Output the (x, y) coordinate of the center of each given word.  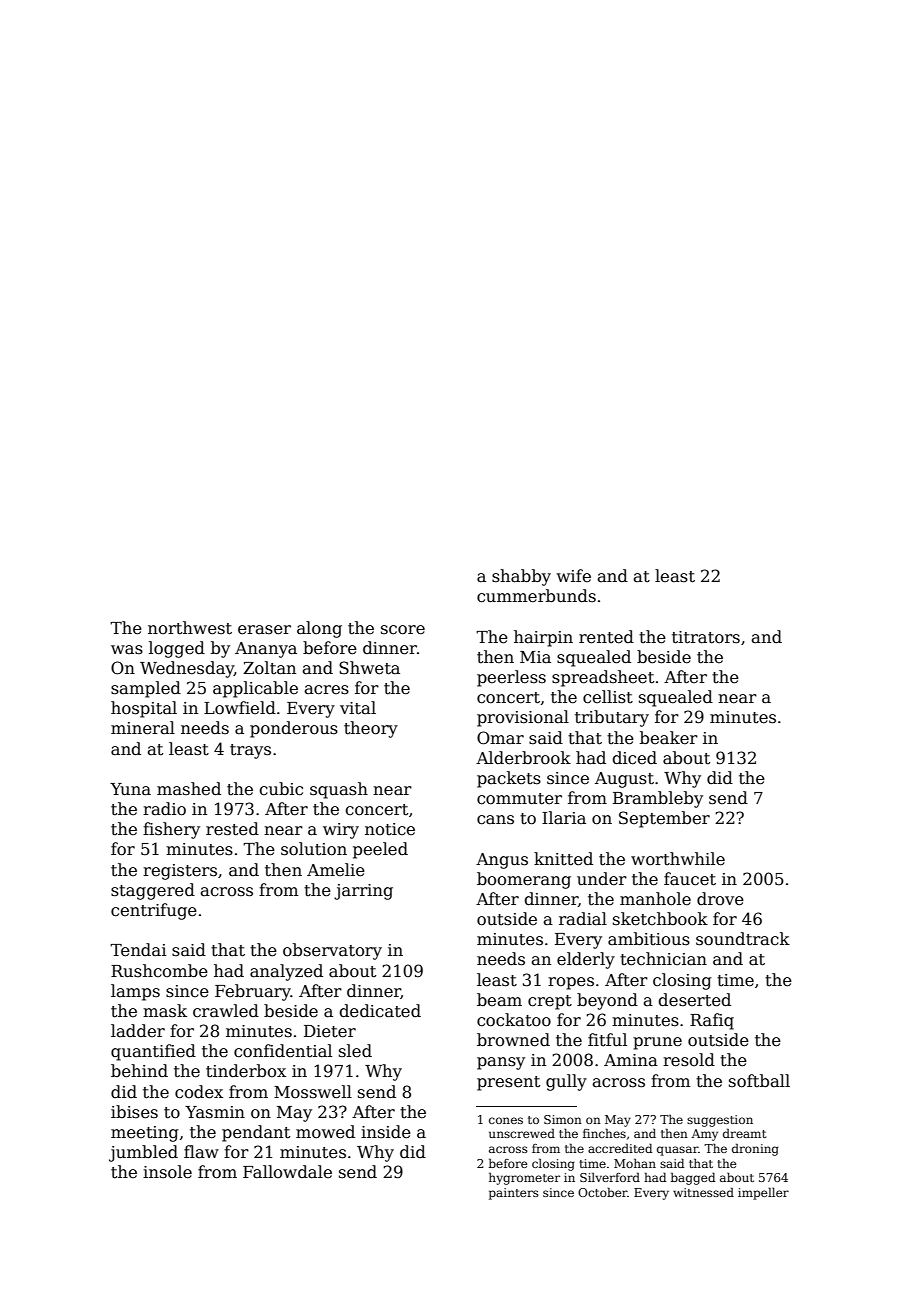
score (403, 630)
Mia (535, 657)
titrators (706, 637)
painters (514, 1194)
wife (574, 575)
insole (167, 1172)
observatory (332, 951)
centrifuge (154, 911)
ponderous (294, 729)
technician (663, 959)
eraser (264, 630)
